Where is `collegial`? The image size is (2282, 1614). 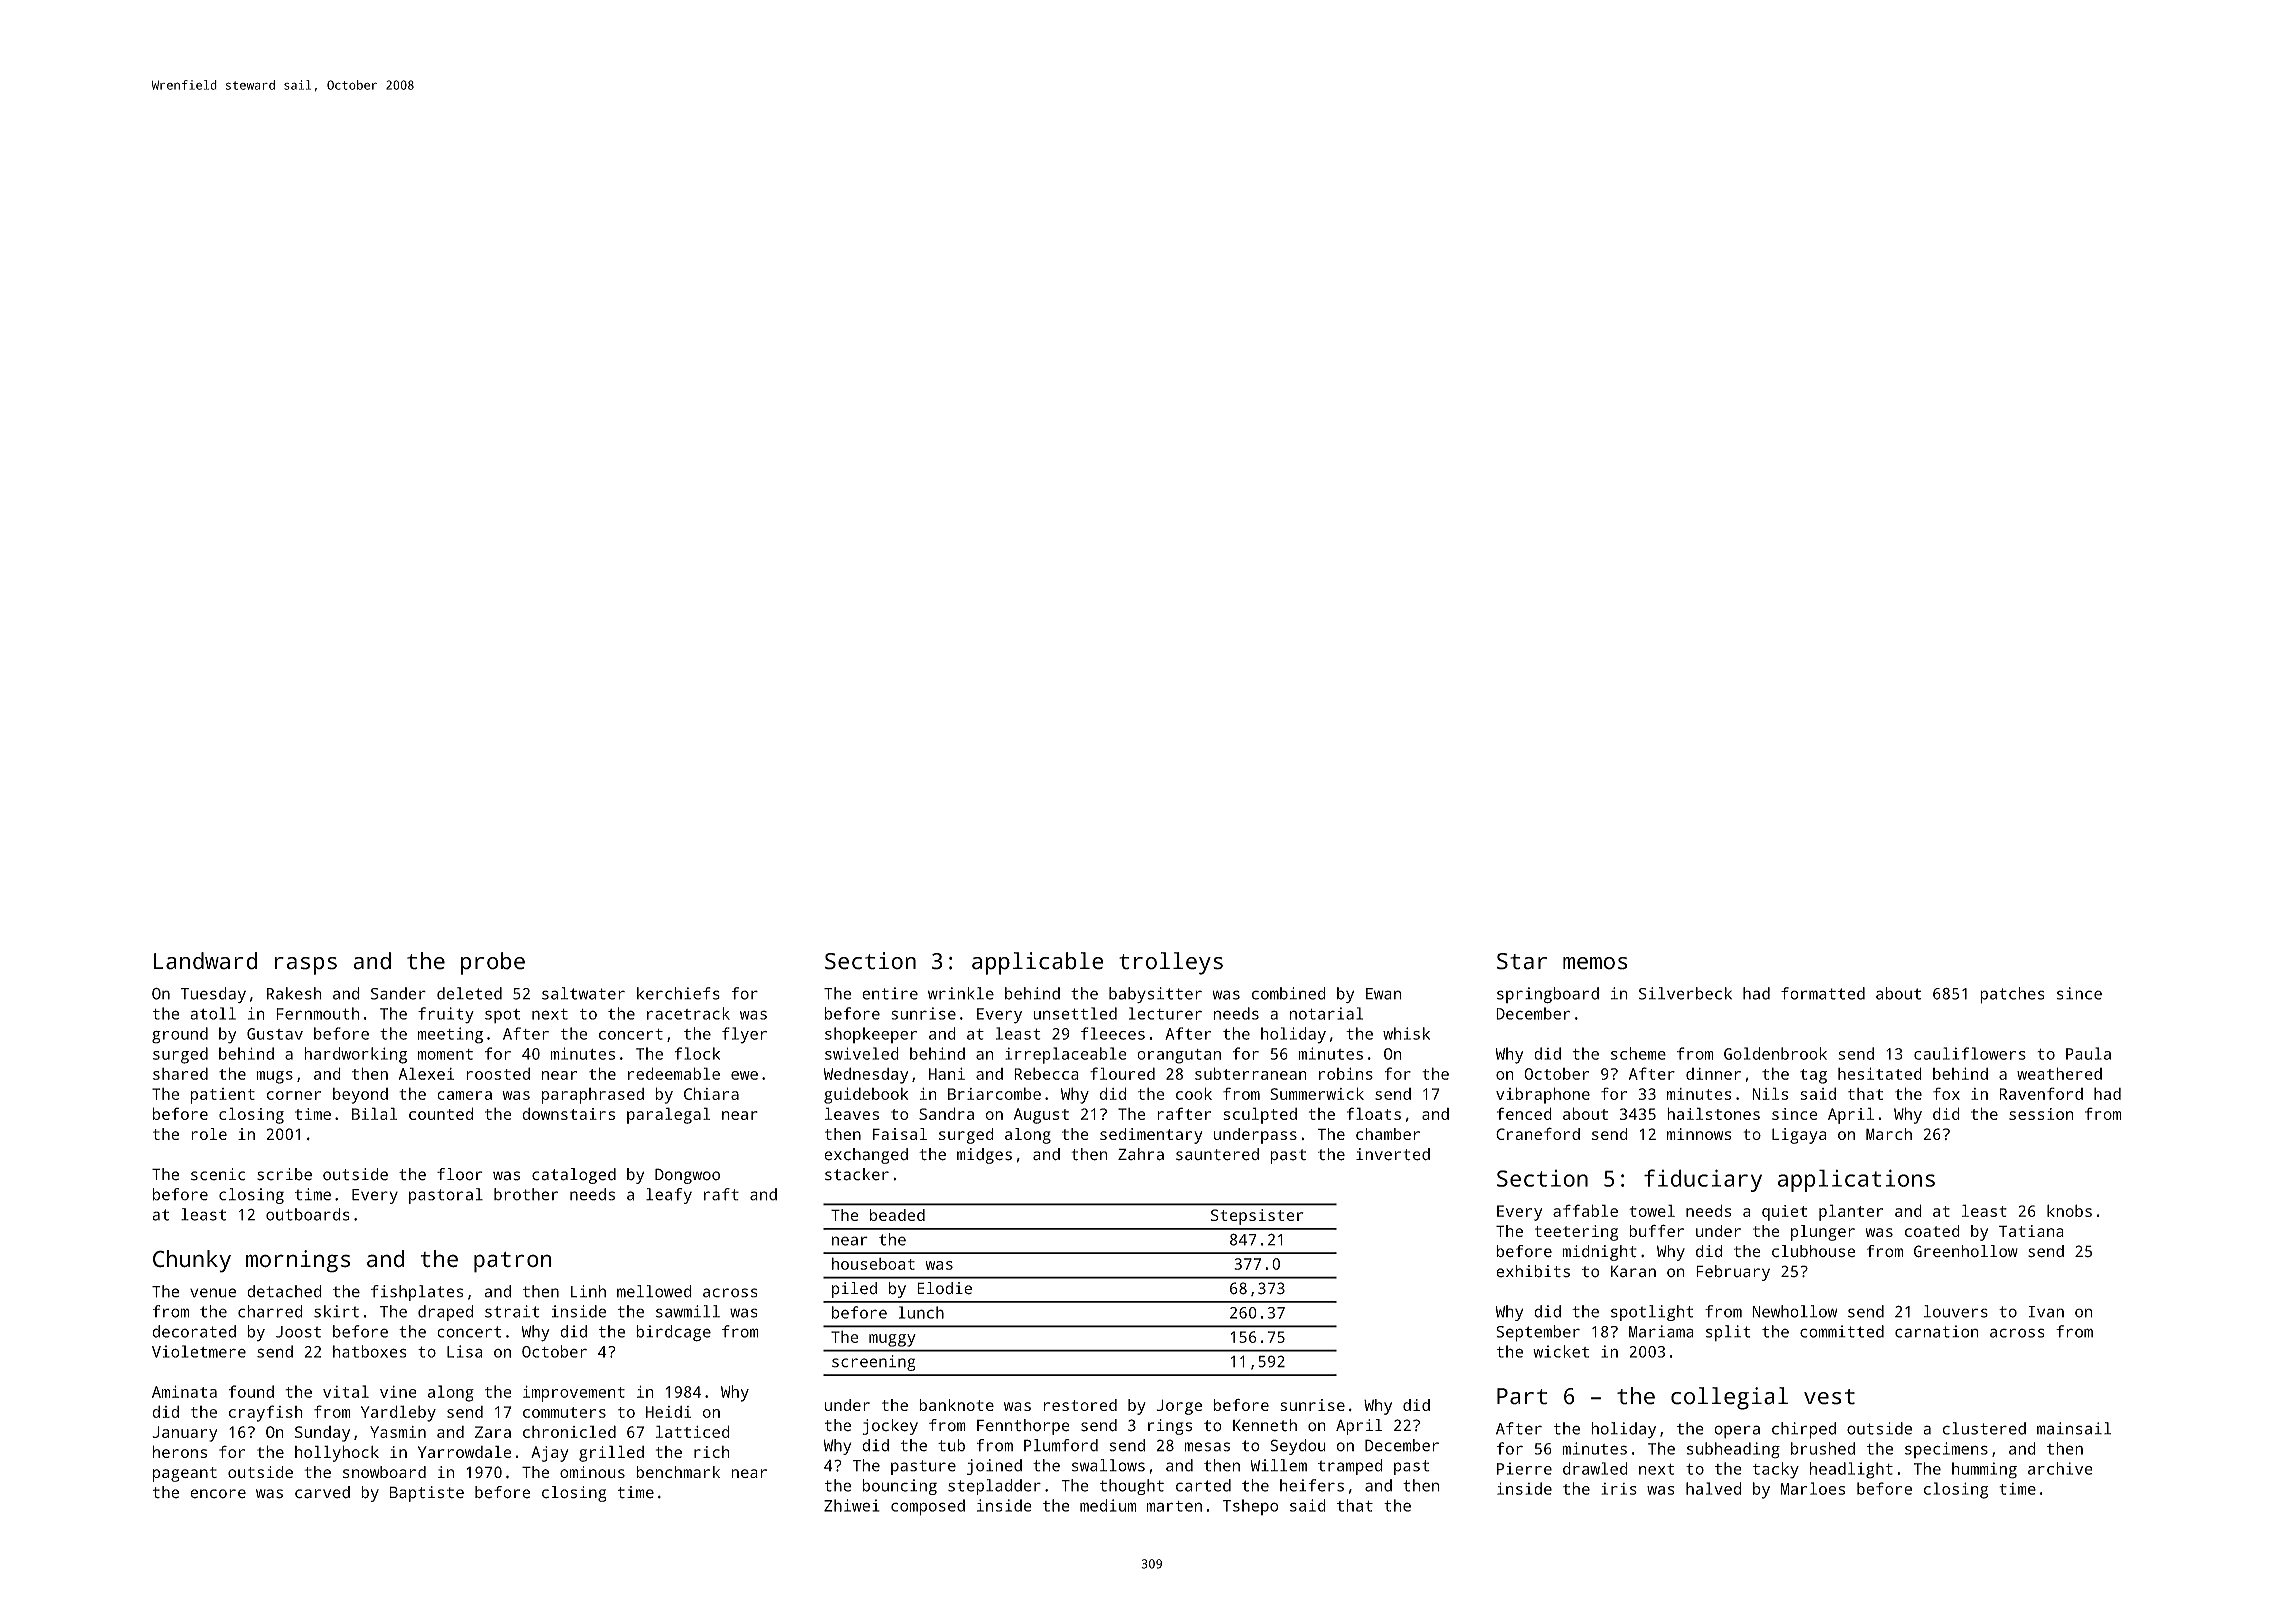 collegial is located at coordinates (1729, 1398).
